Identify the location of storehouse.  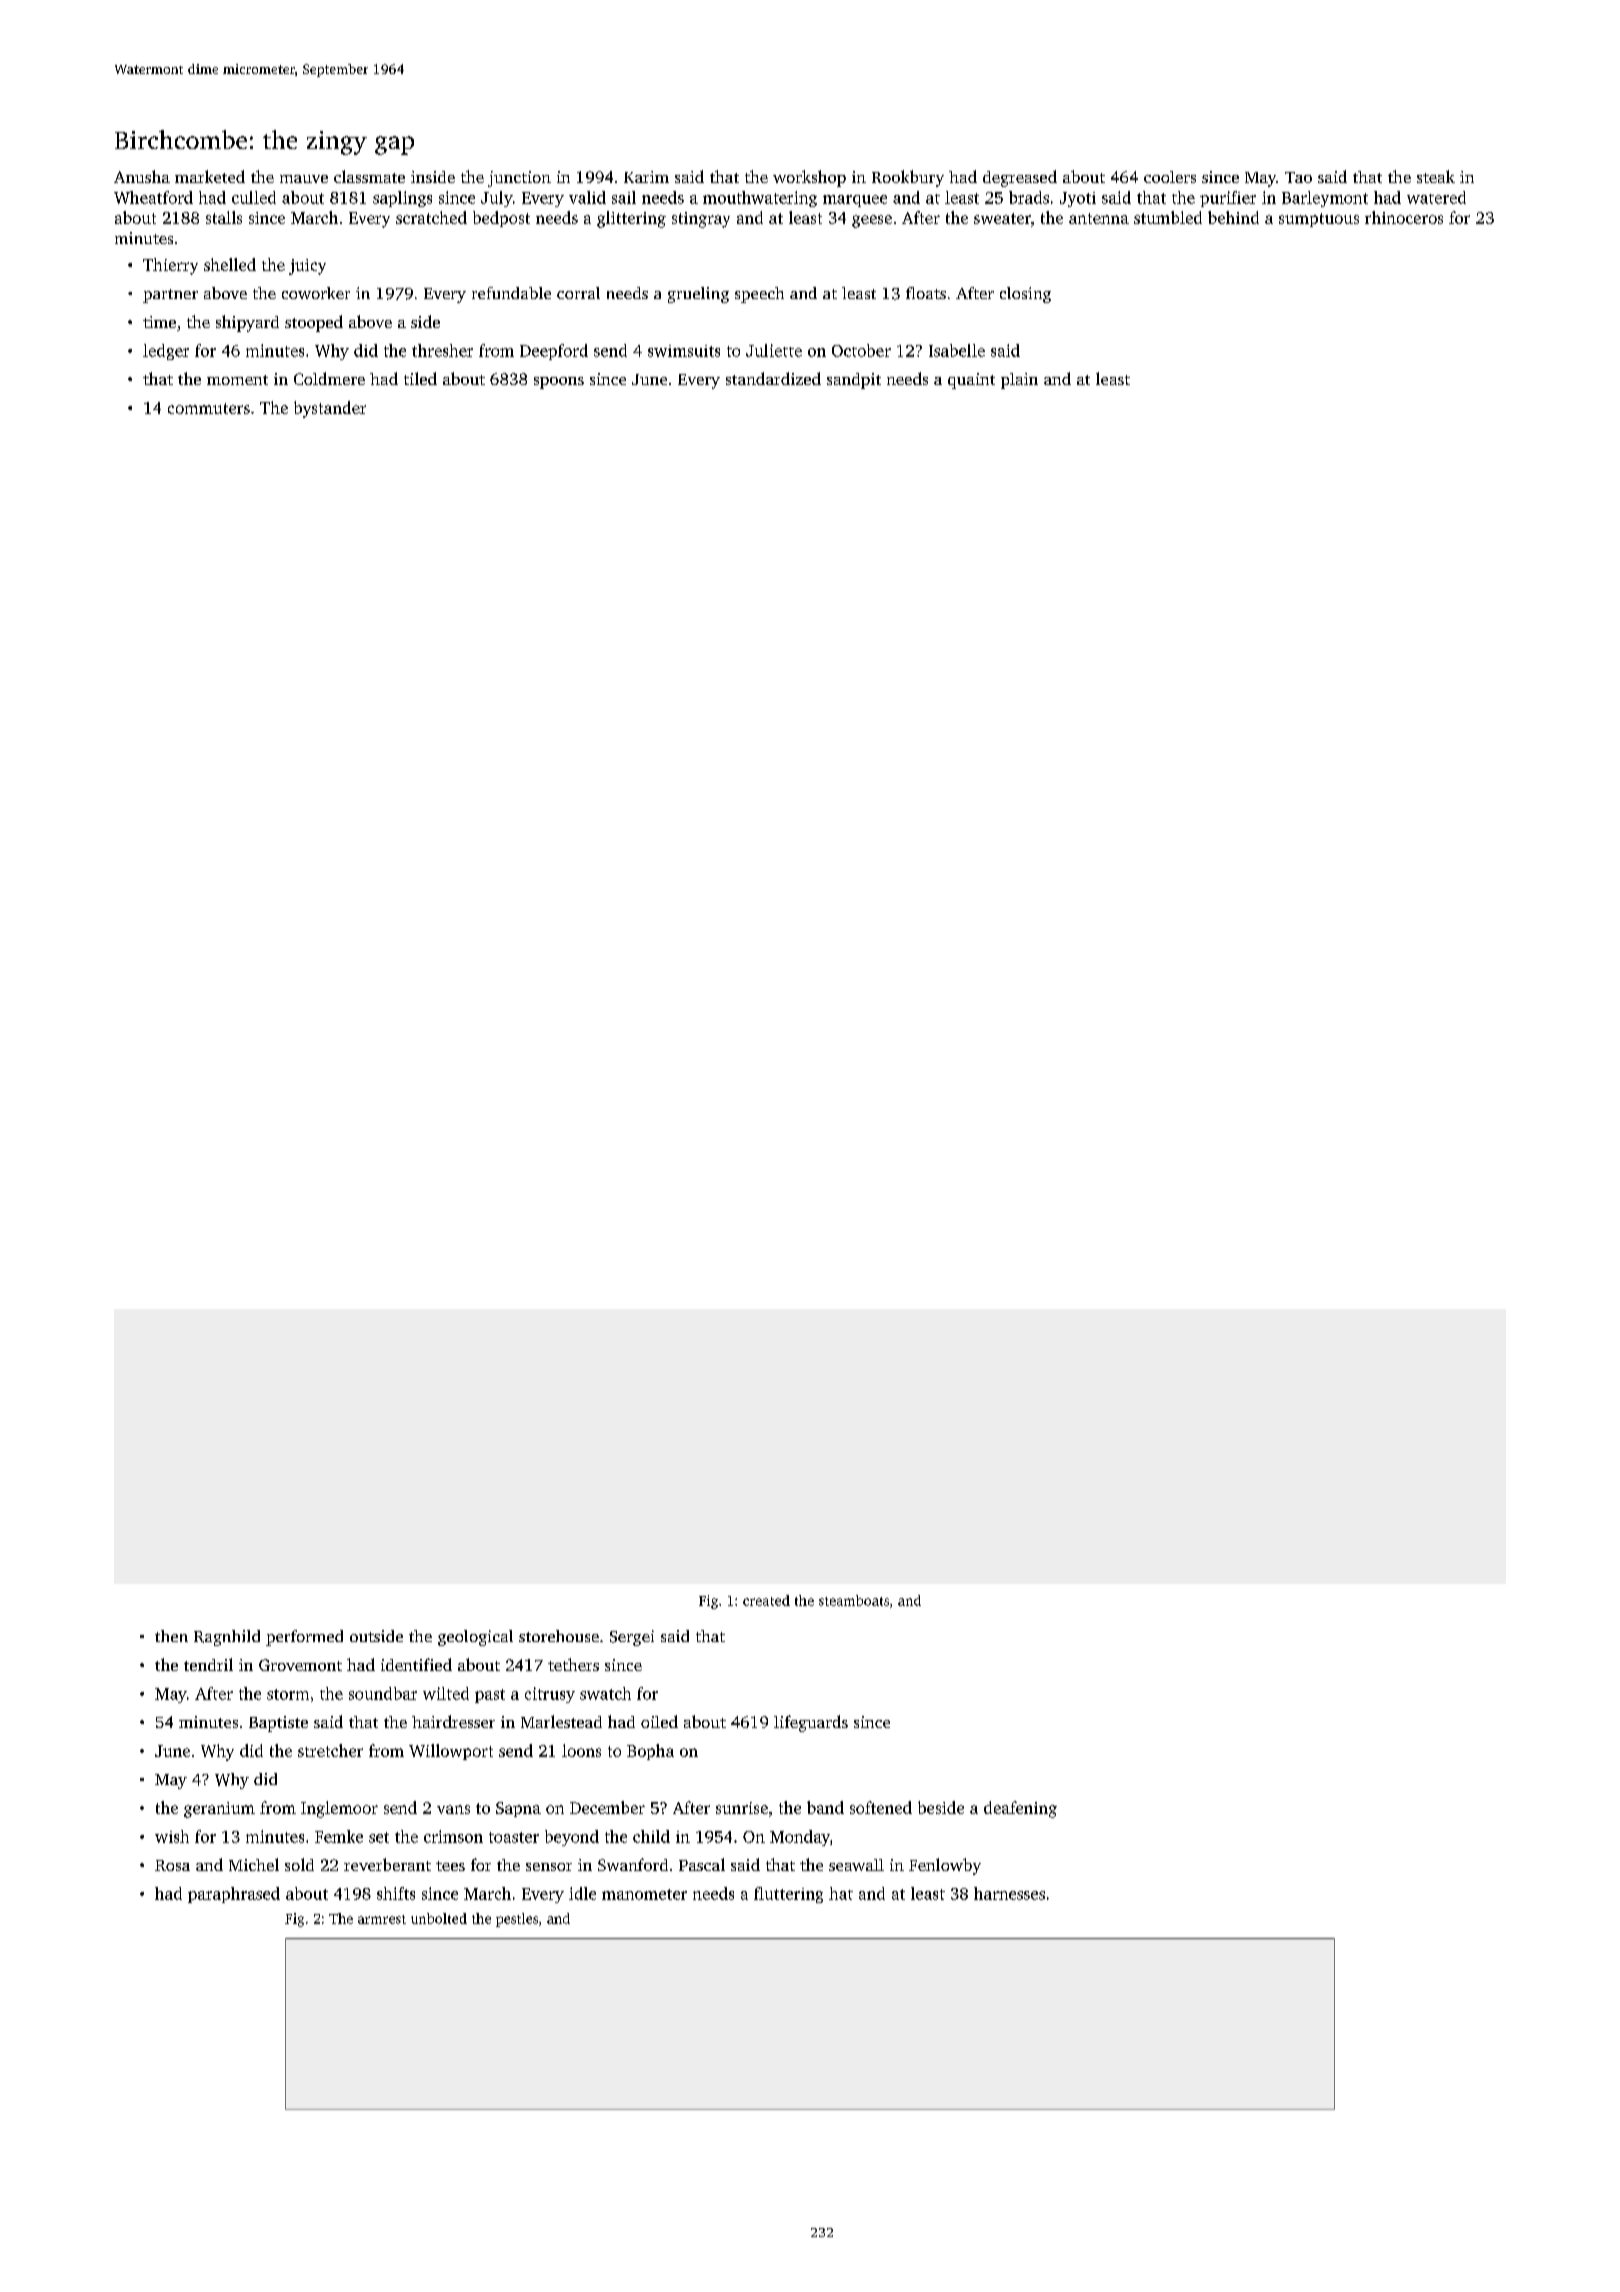
(559, 1636).
